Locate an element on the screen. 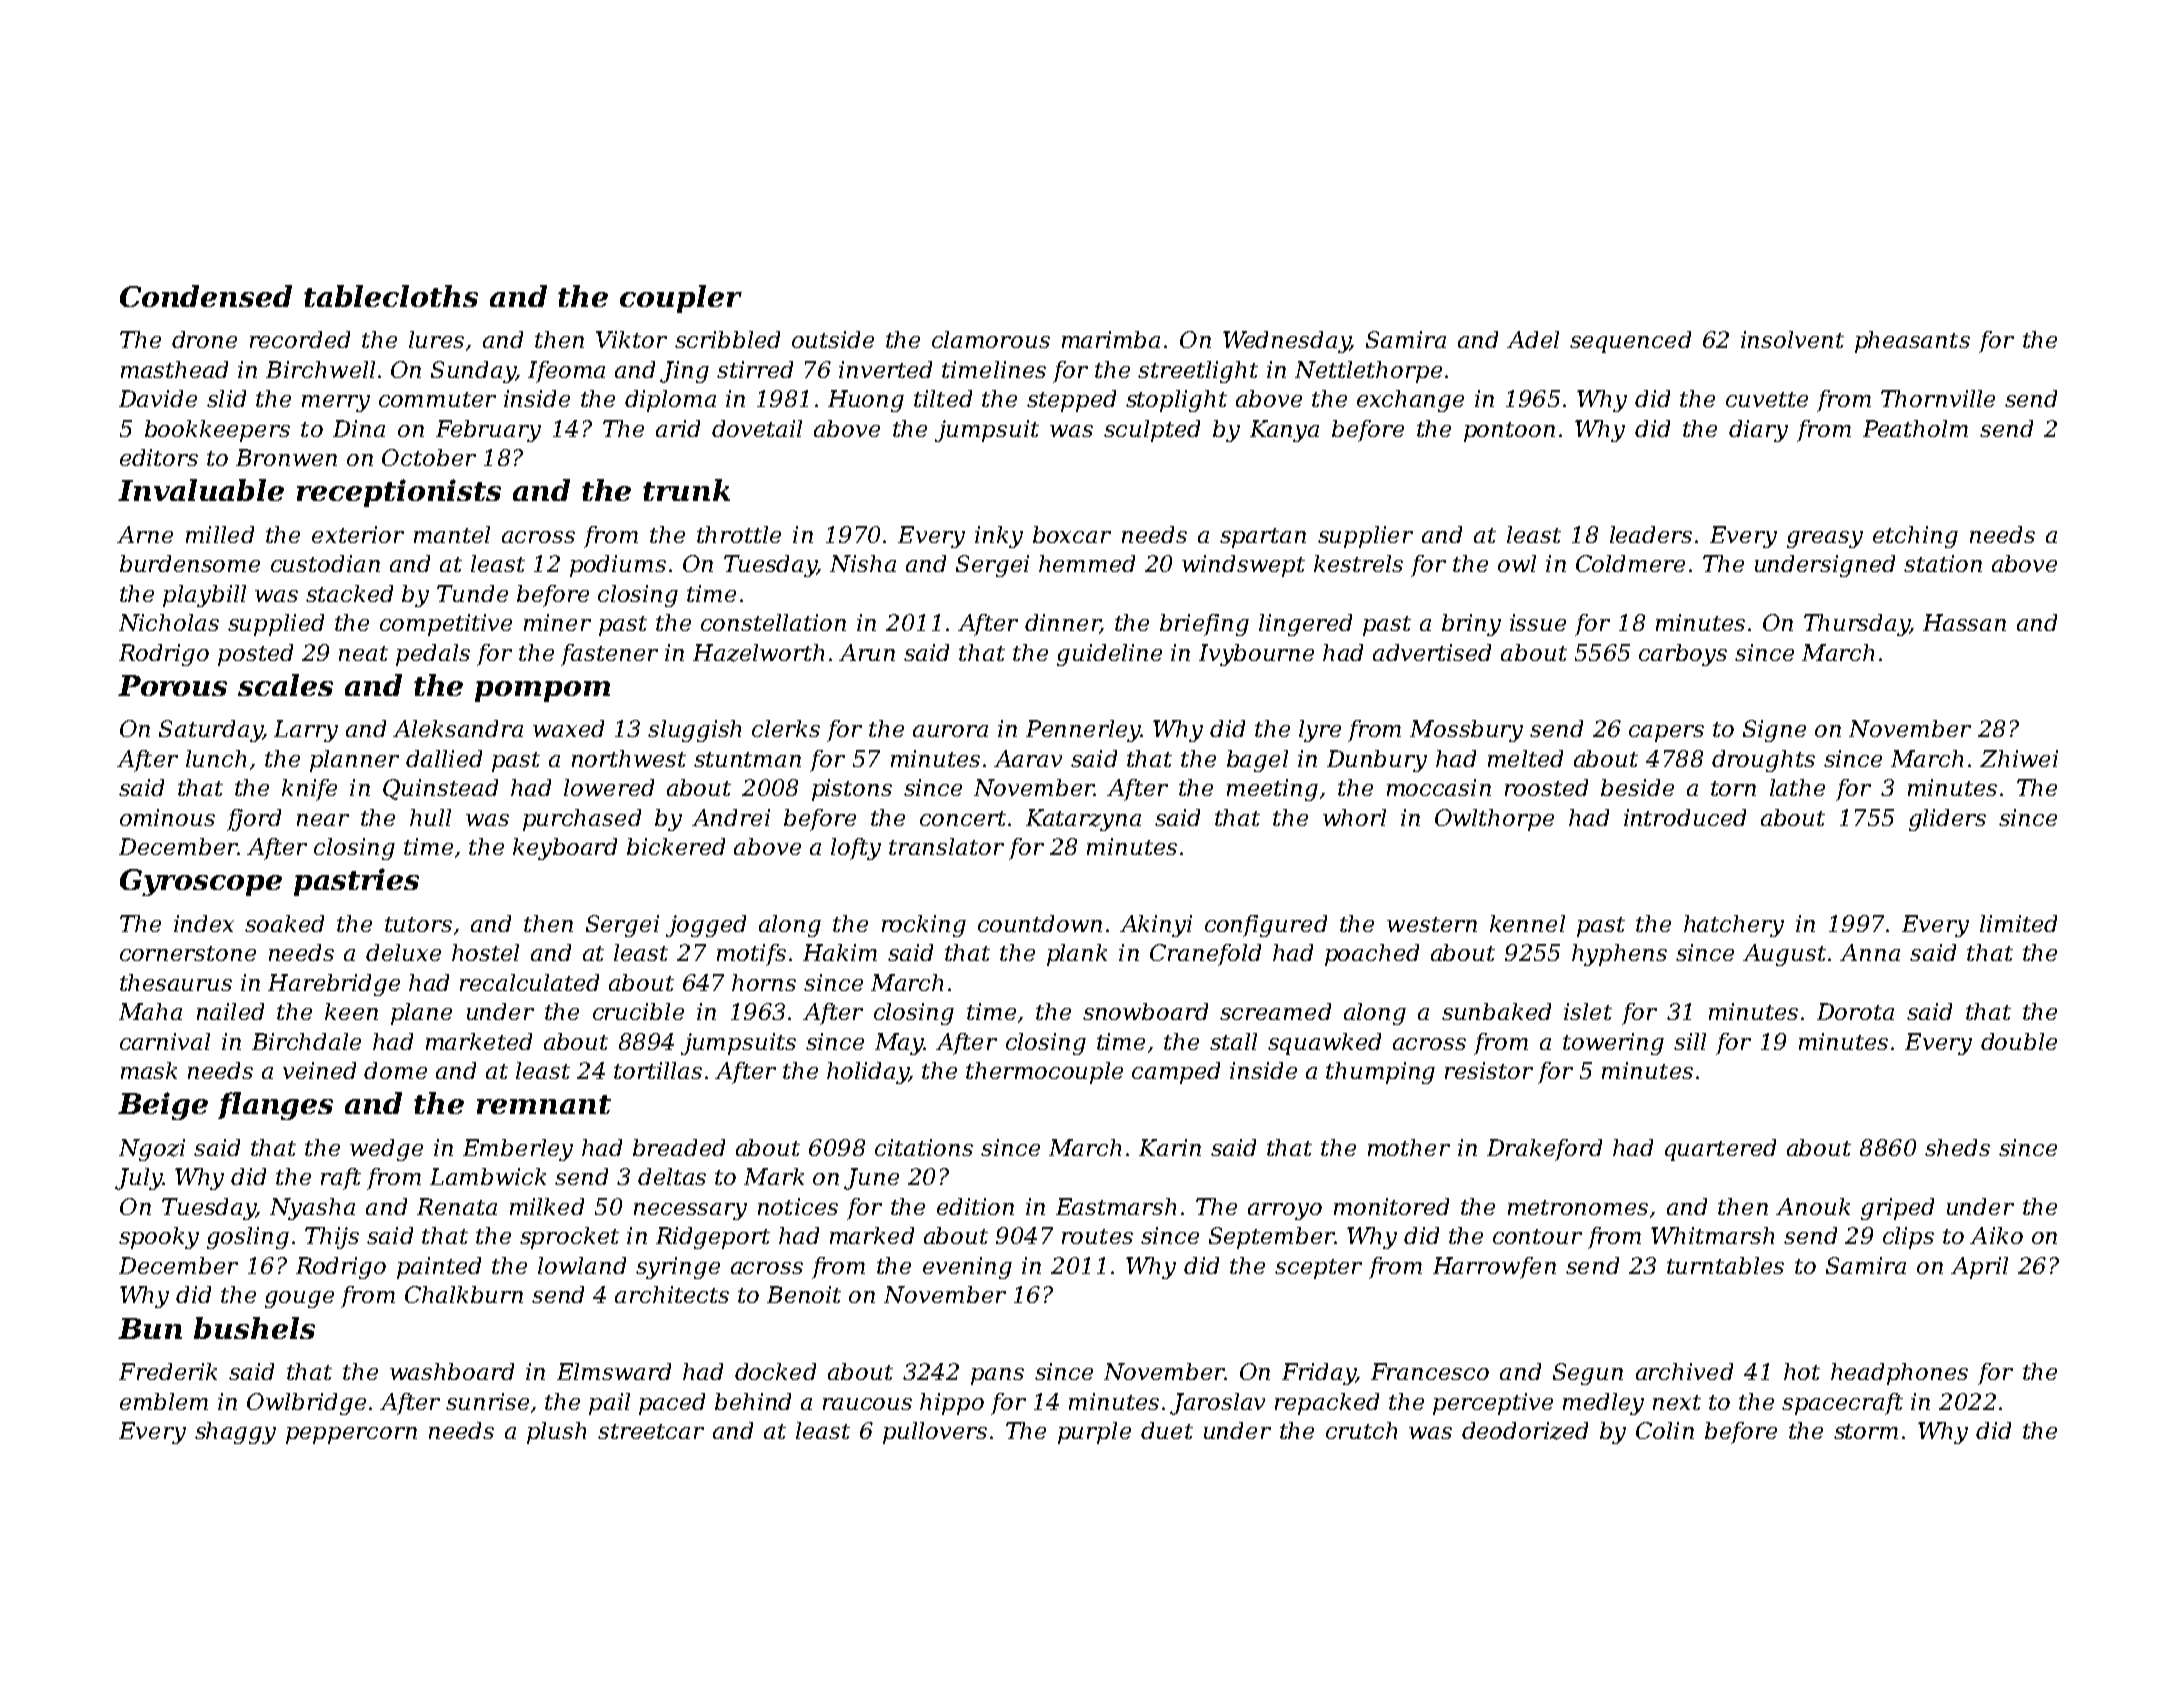  kestrels is located at coordinates (1358, 563).
